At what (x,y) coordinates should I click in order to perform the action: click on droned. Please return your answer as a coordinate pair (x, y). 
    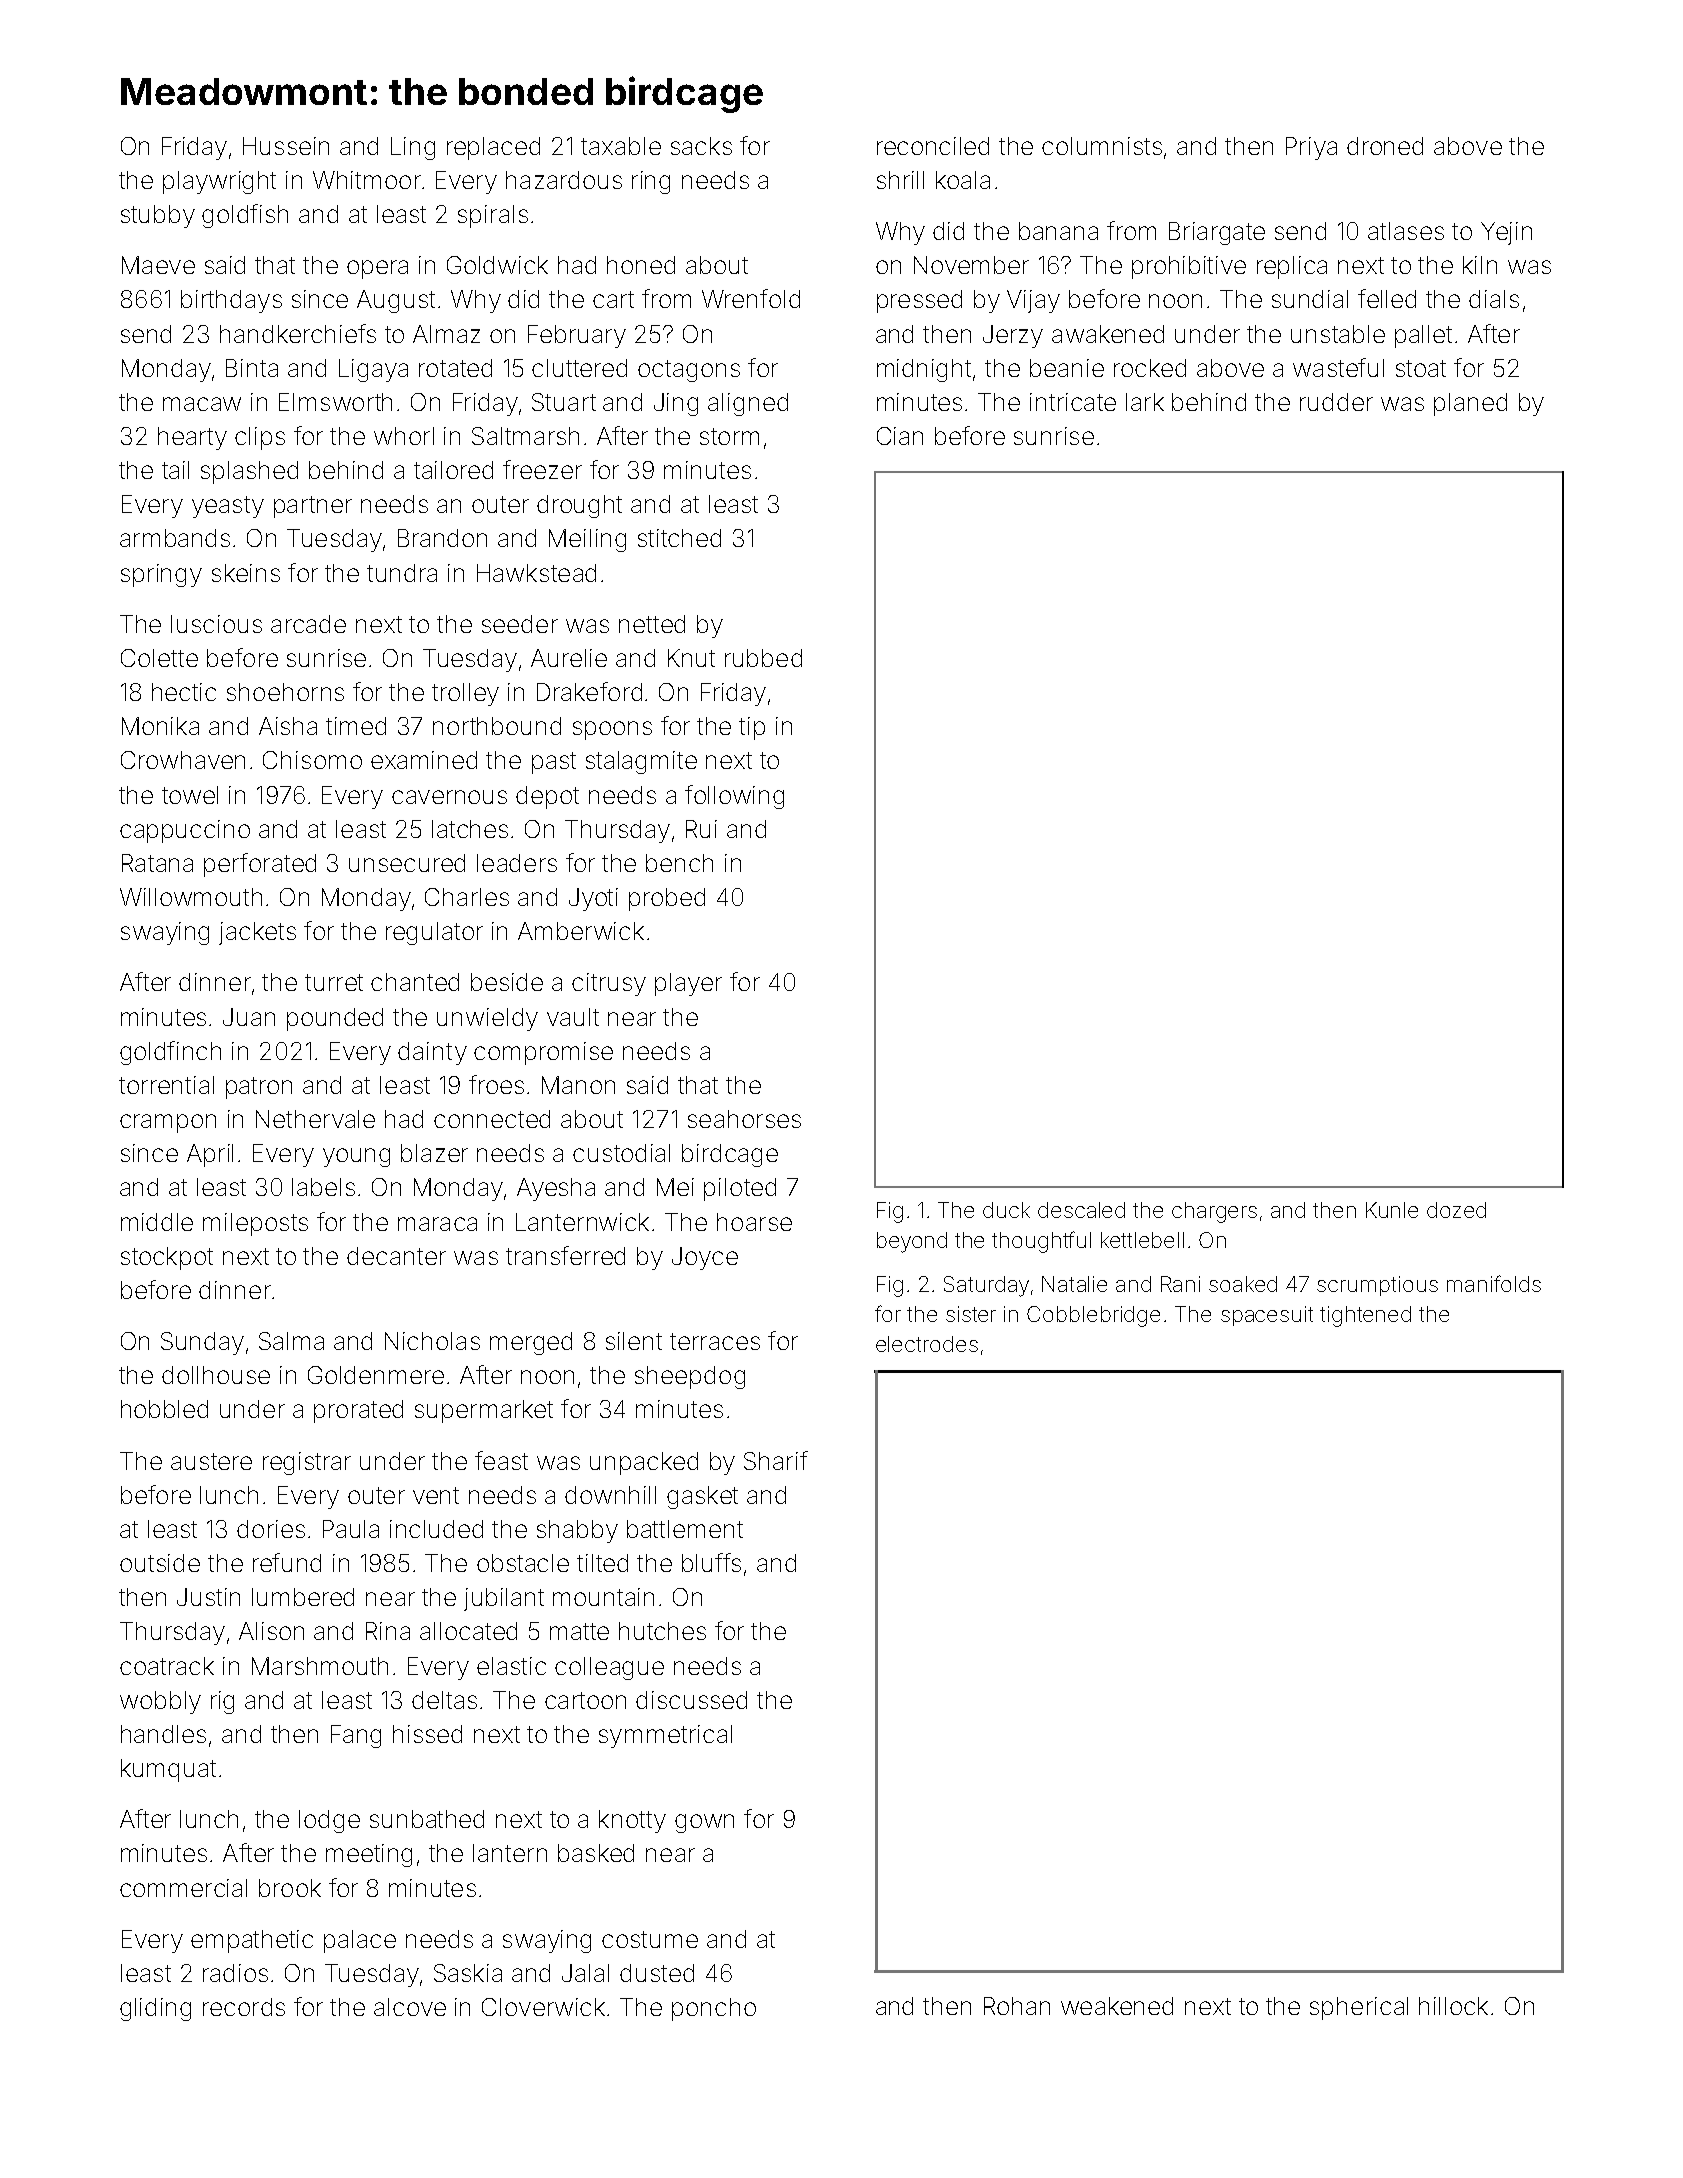
    Looking at the image, I should click on (1385, 146).
